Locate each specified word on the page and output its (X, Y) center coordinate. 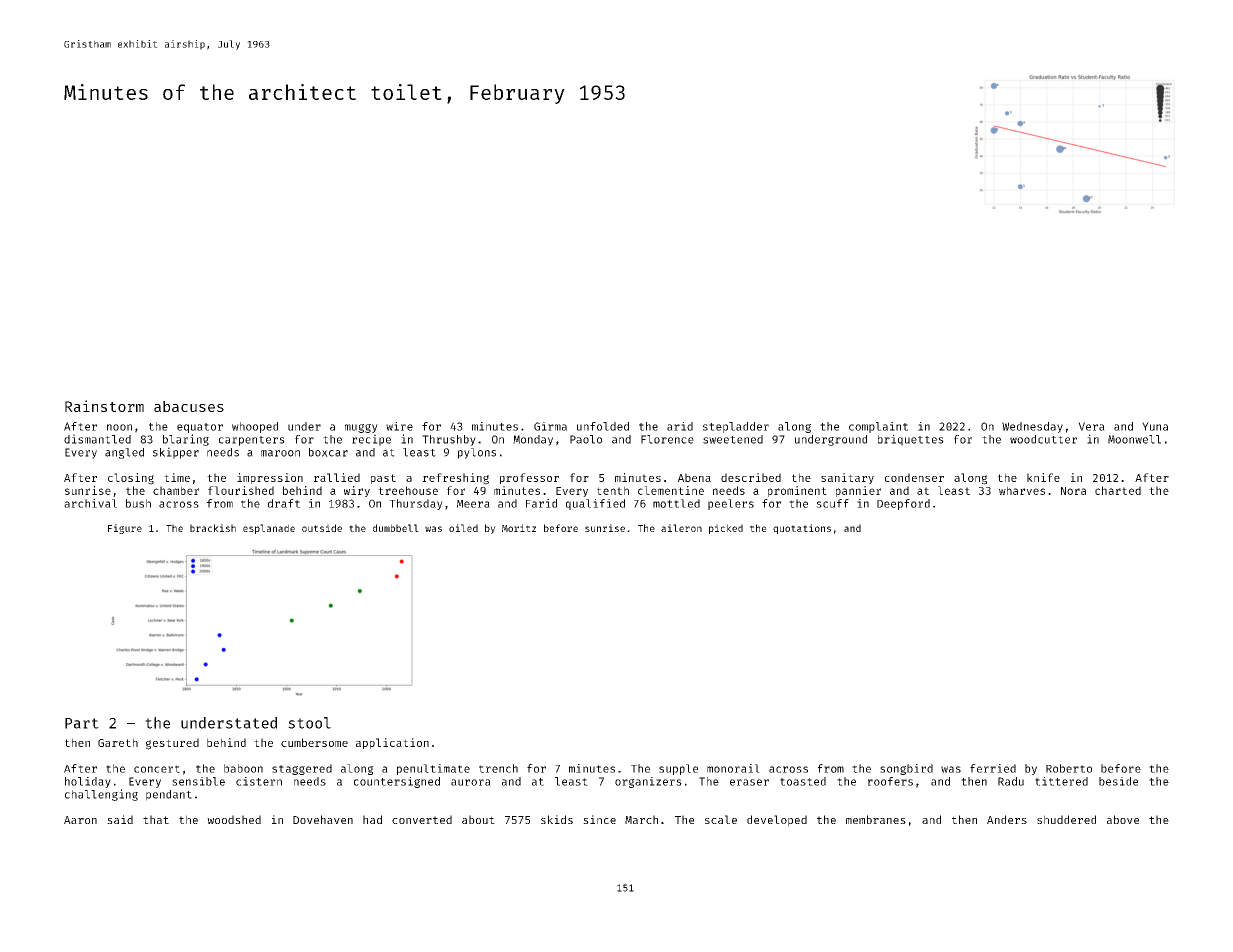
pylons (477, 453)
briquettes (911, 440)
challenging (101, 795)
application (392, 743)
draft (284, 503)
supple (678, 769)
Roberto (1069, 768)
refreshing (456, 479)
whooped (255, 427)
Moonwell (1134, 439)
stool (309, 723)
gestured (172, 744)
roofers (890, 781)
